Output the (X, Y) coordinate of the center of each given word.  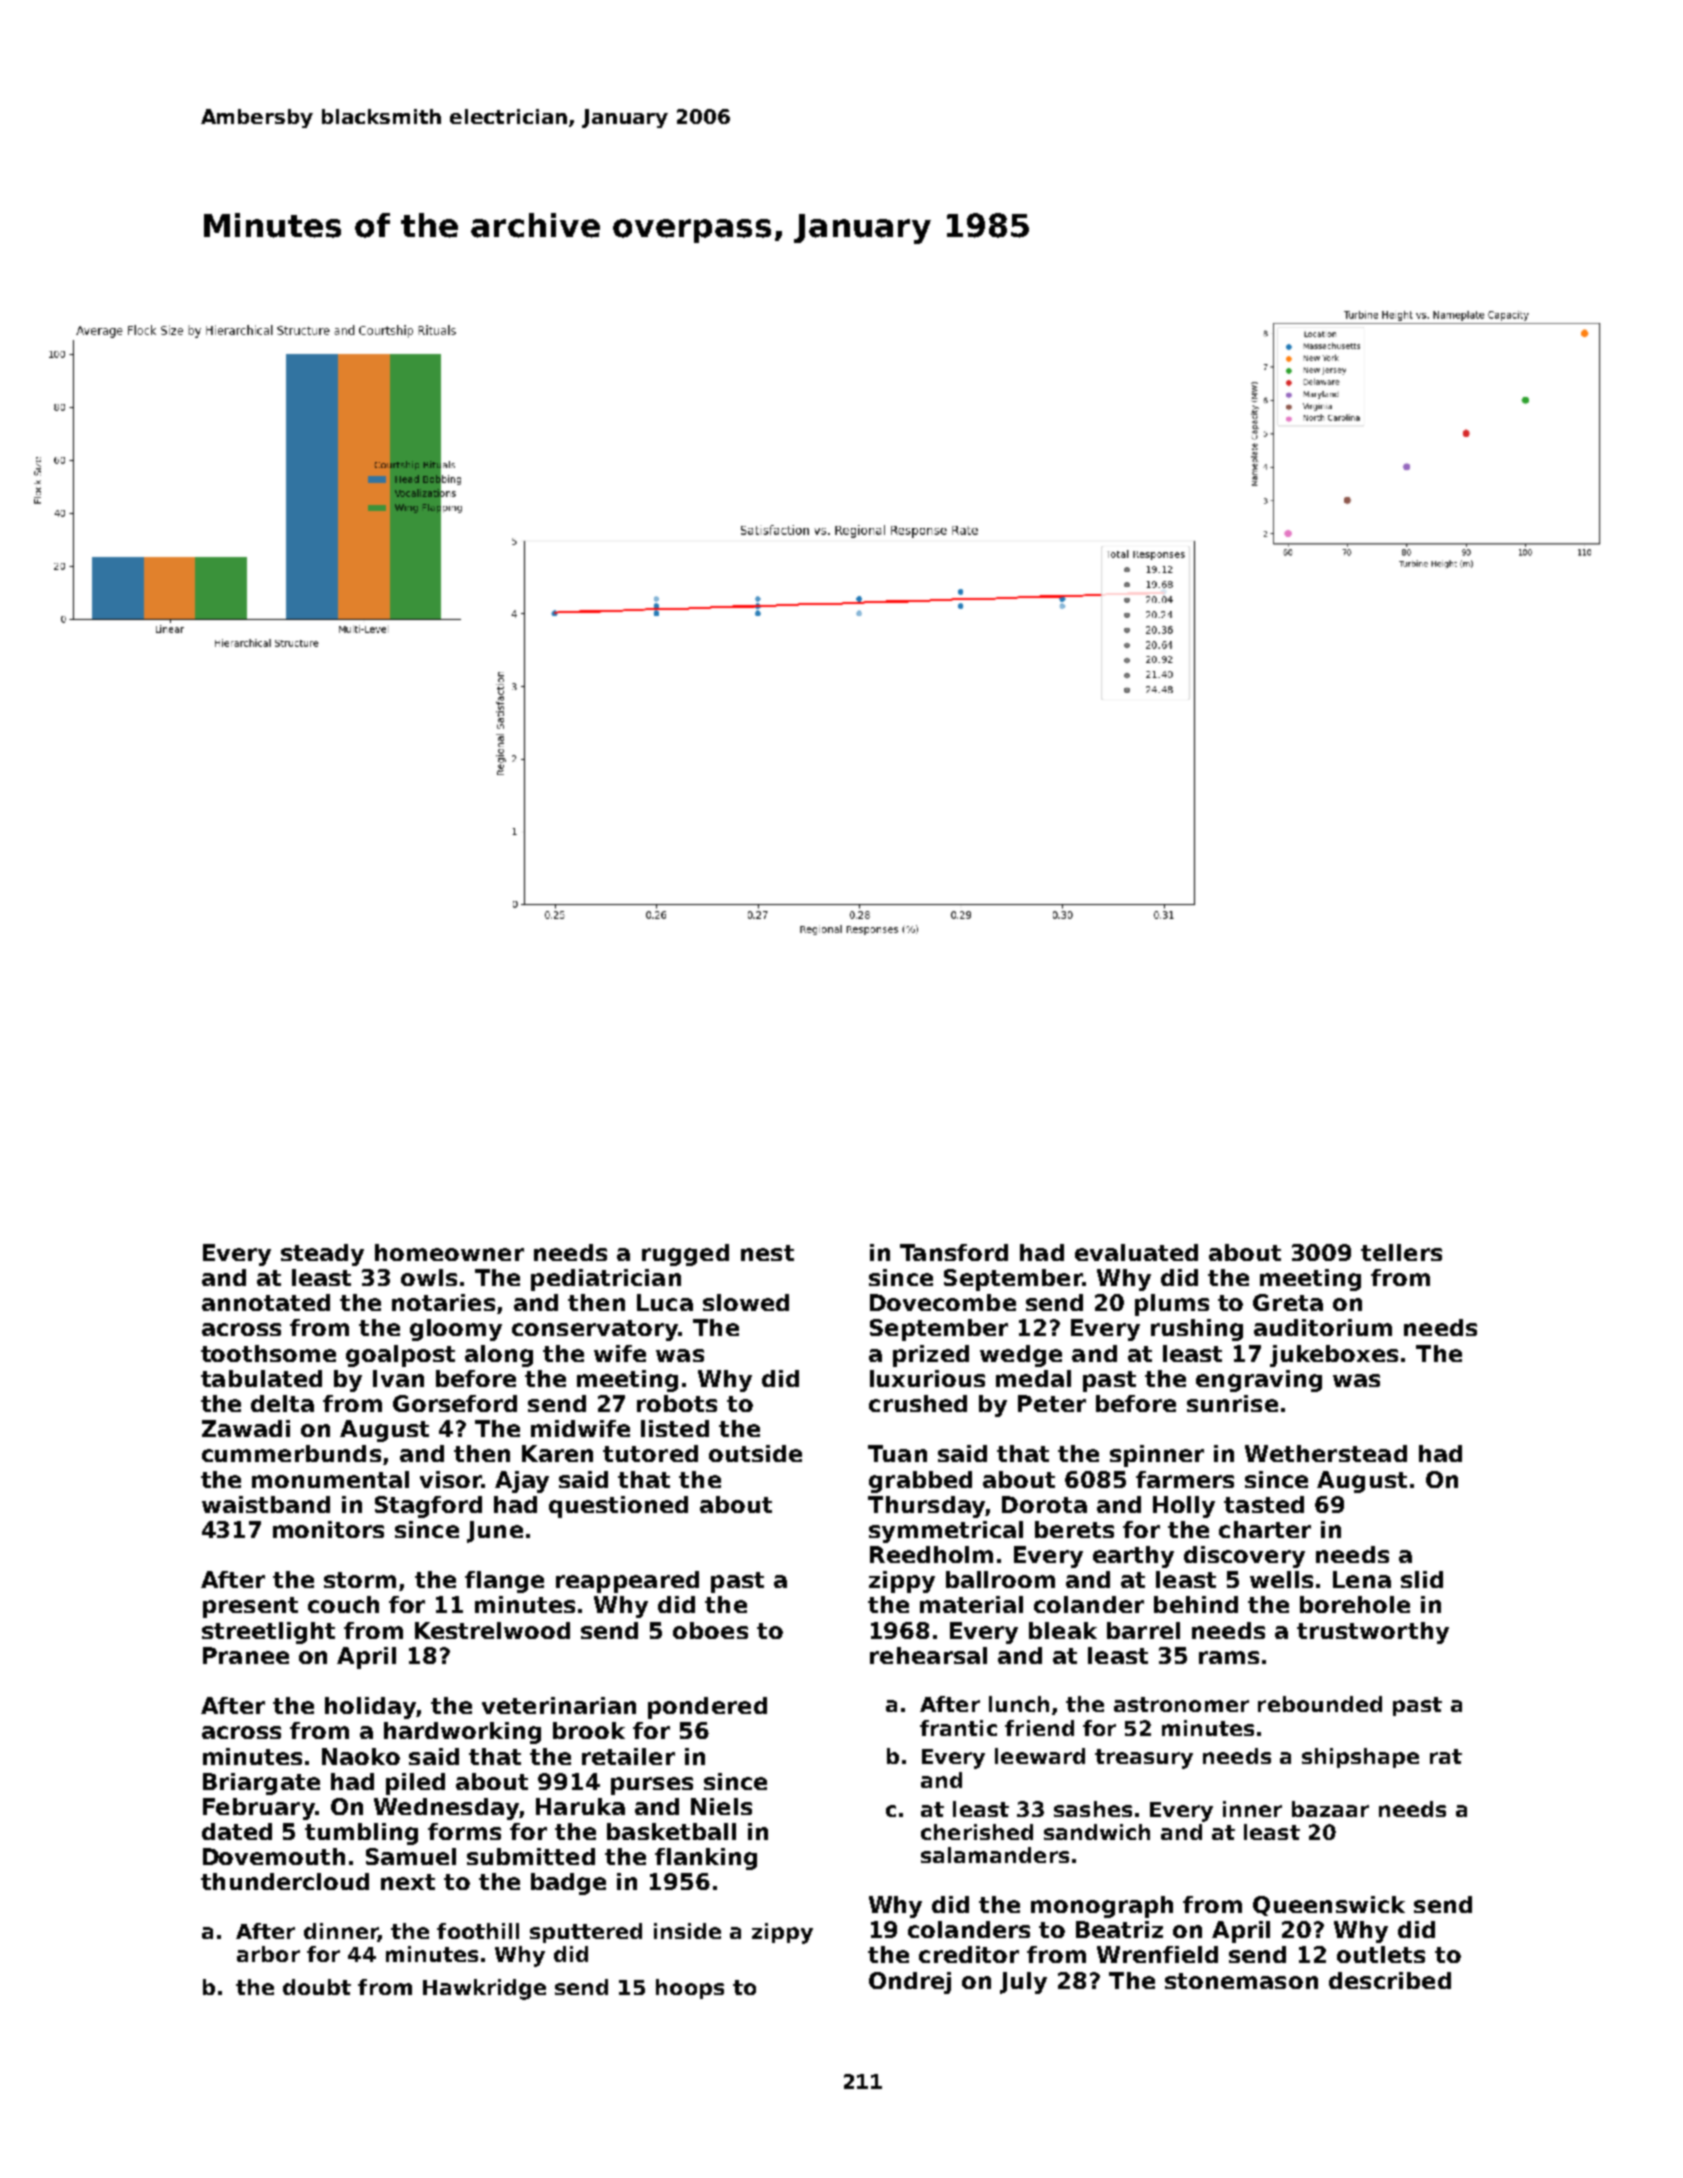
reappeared (627, 1582)
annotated (266, 1302)
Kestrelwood (492, 1630)
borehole (1355, 1604)
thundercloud (285, 1881)
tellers (1401, 1252)
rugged (685, 1255)
